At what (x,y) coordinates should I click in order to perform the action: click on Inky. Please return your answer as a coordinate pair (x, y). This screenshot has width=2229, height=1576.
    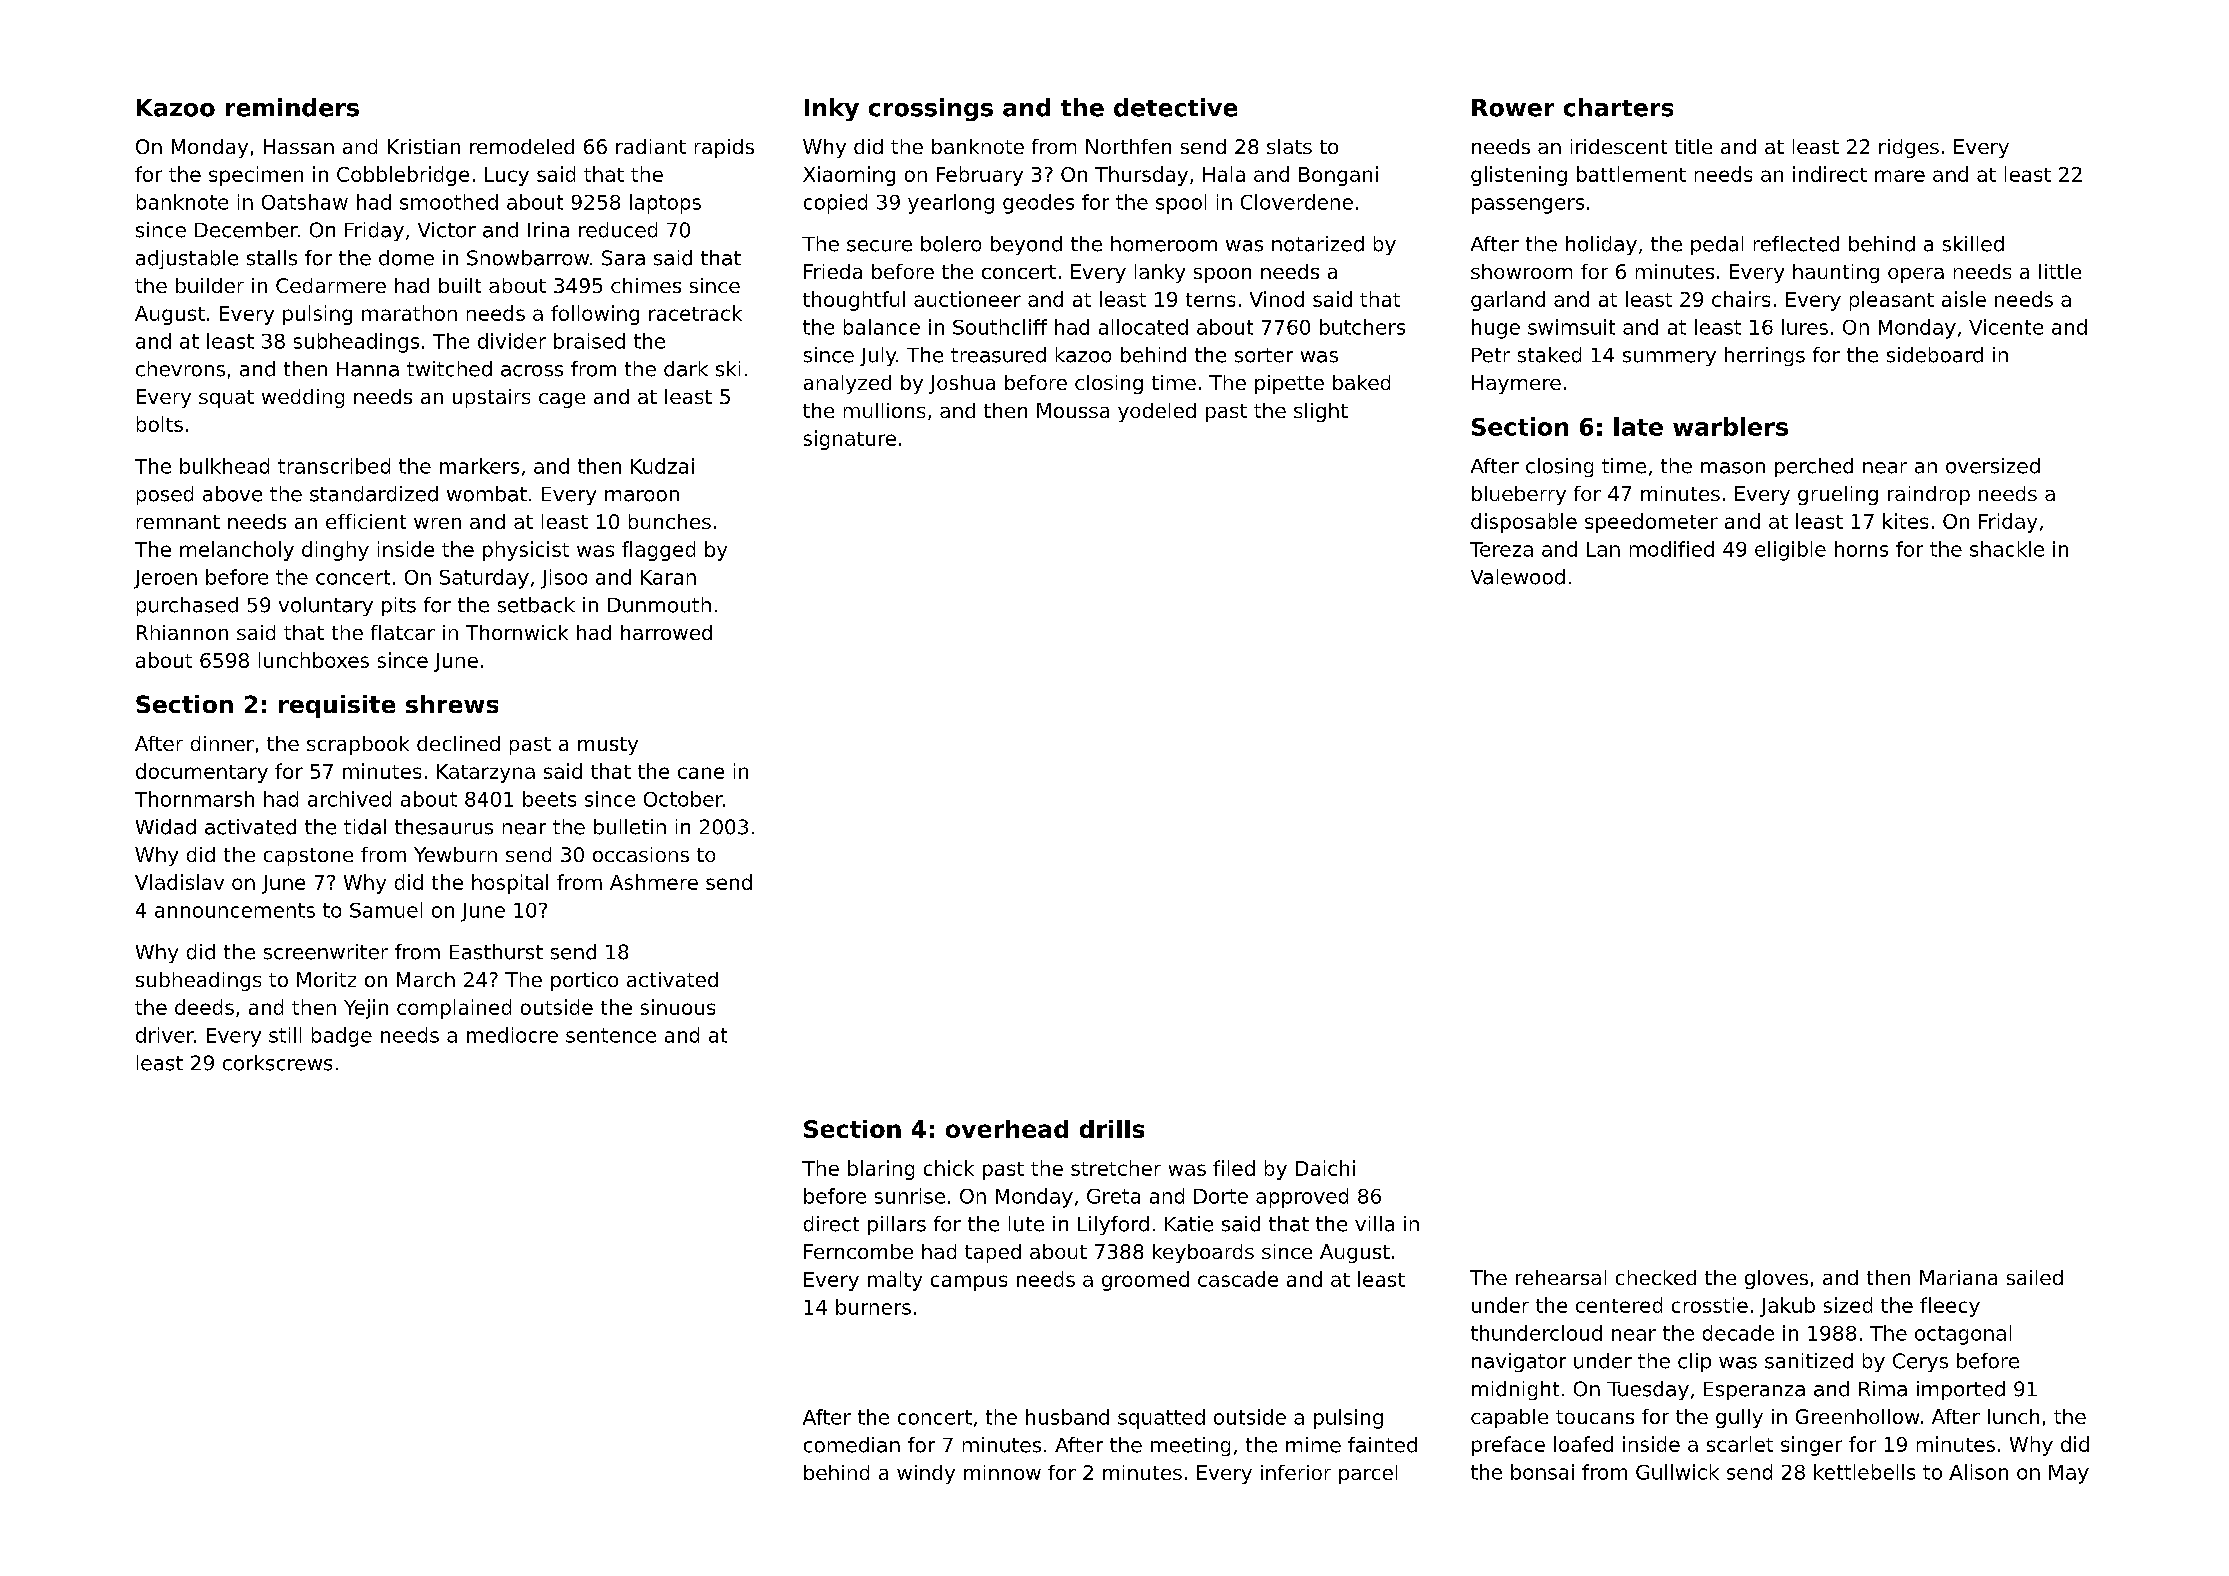
    Looking at the image, I should click on (832, 109).
